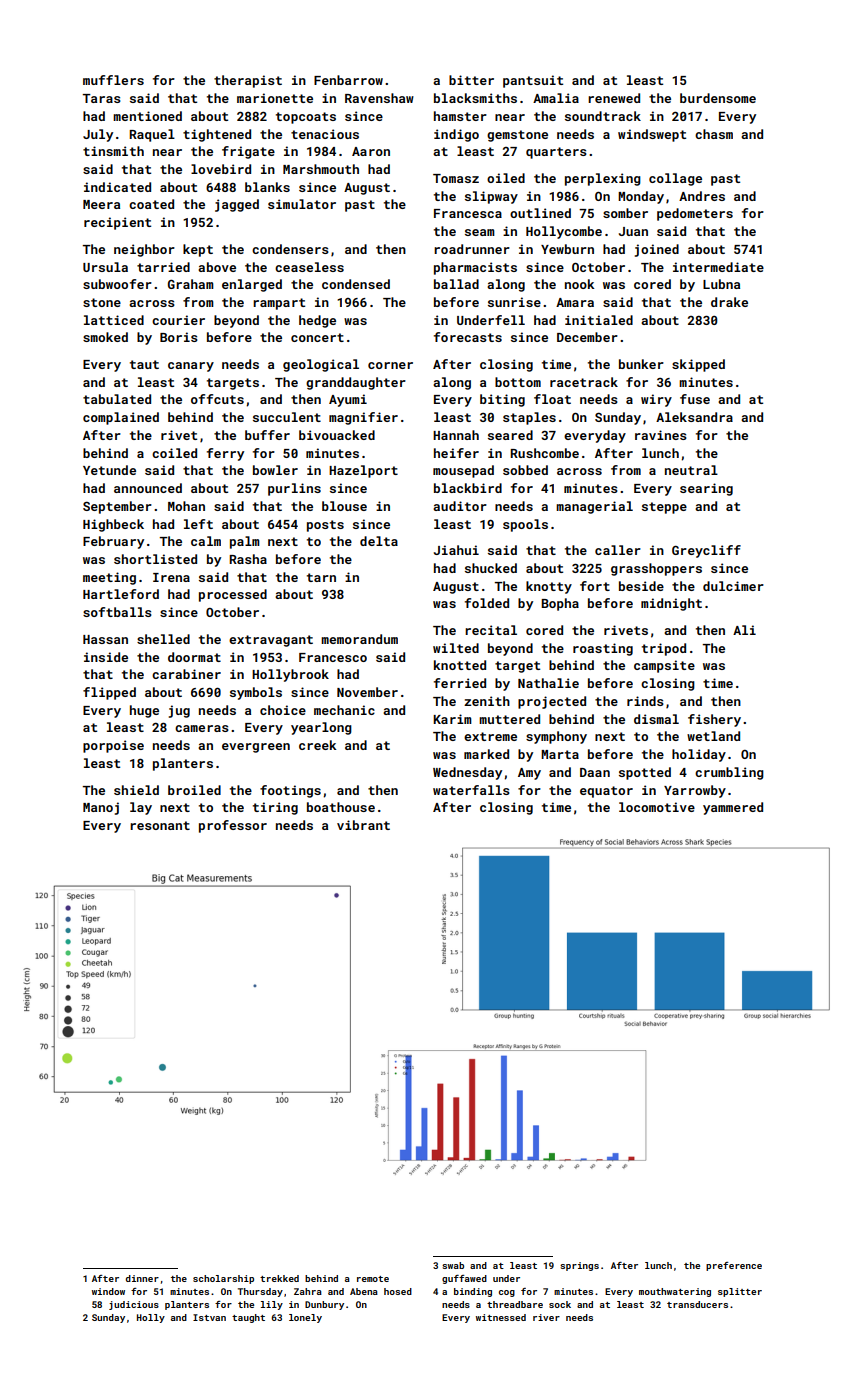 The image size is (849, 1400). Describe the element at coordinates (456, 178) in the page. I see `Tomasz` at that location.
